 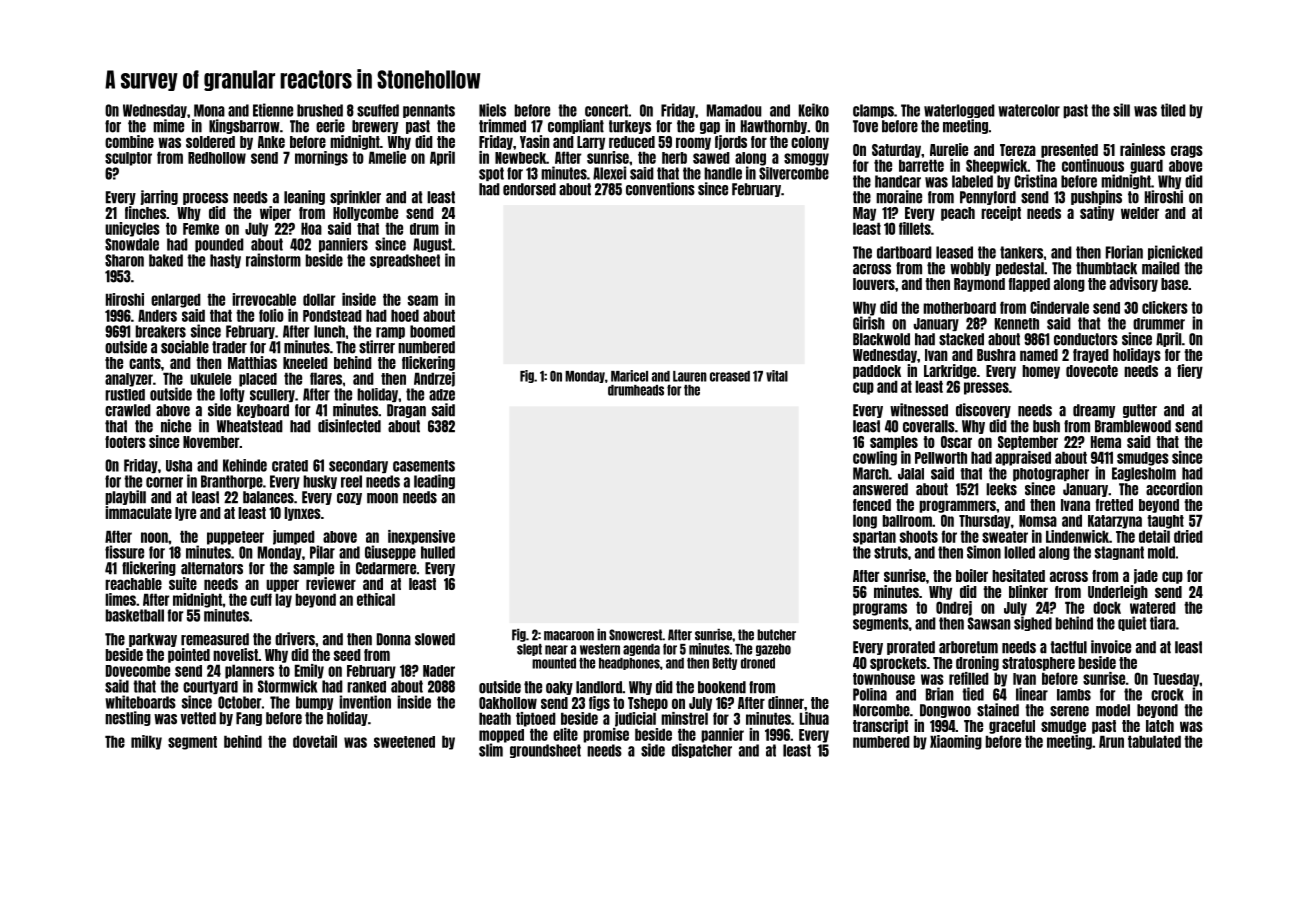 I want to click on fiery, so click(x=1190, y=371).
